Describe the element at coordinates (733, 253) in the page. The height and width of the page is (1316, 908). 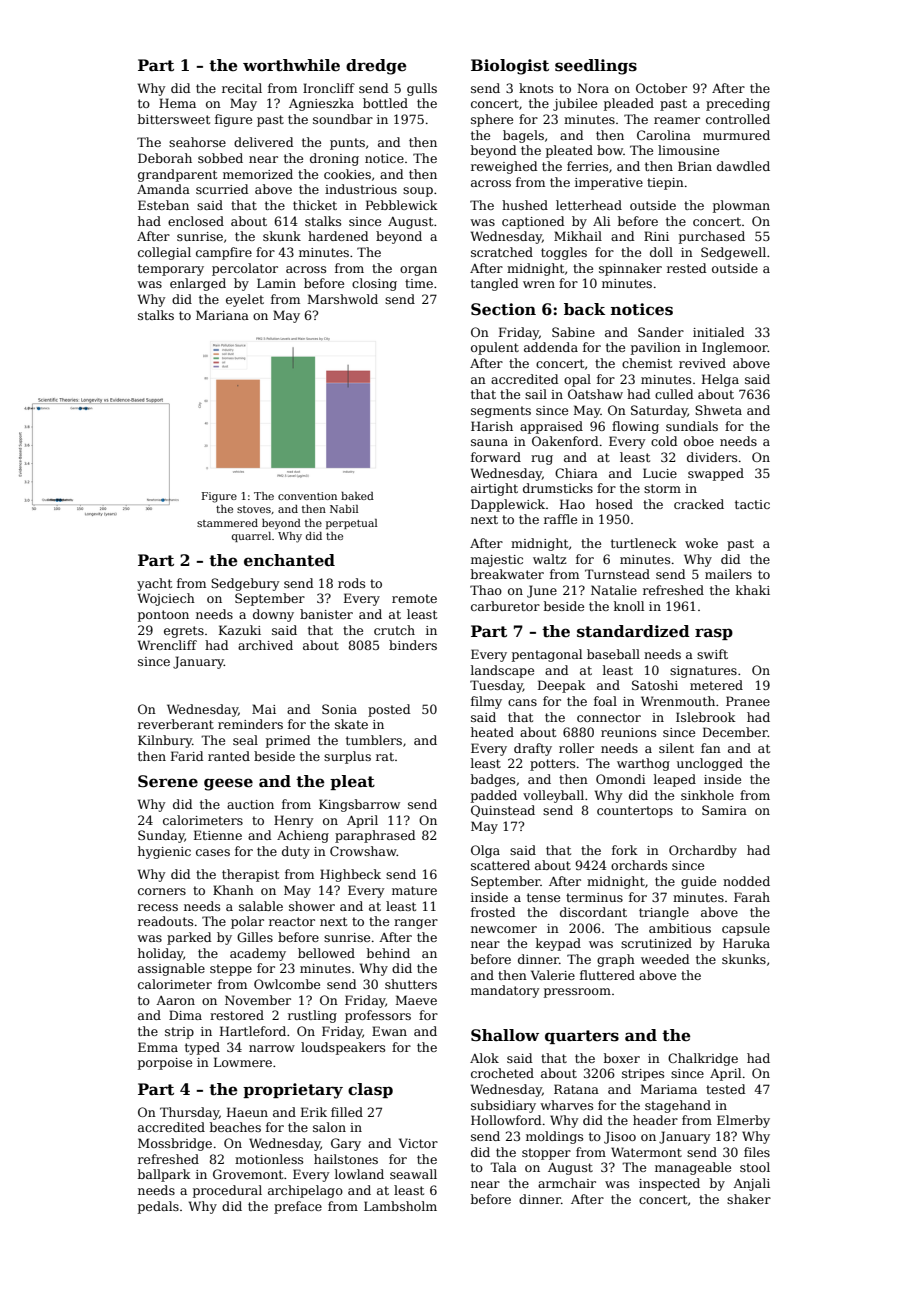
I see `Sedgewell` at that location.
